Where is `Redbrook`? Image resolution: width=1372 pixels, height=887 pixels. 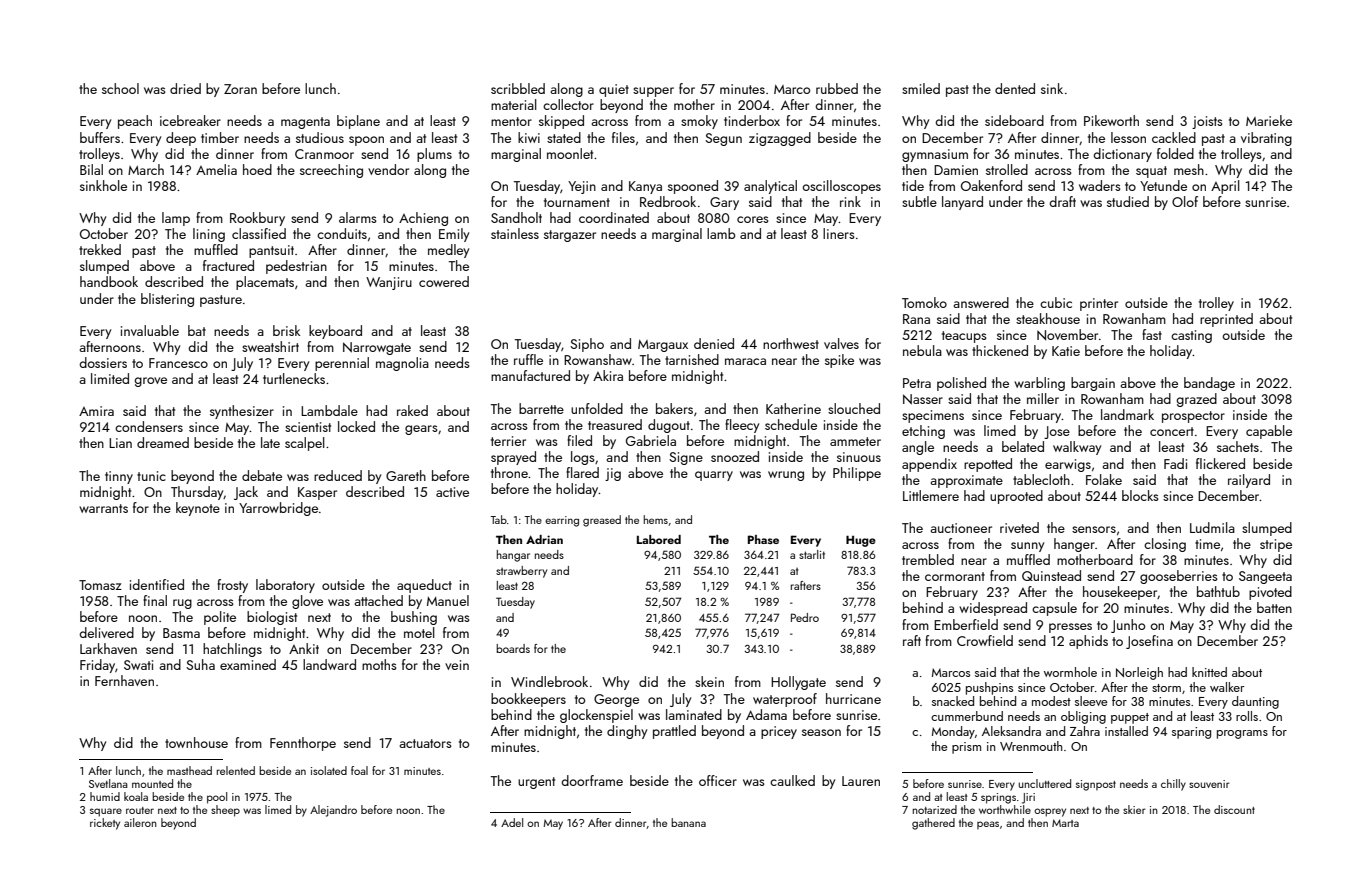
Redbrook is located at coordinates (668, 201).
